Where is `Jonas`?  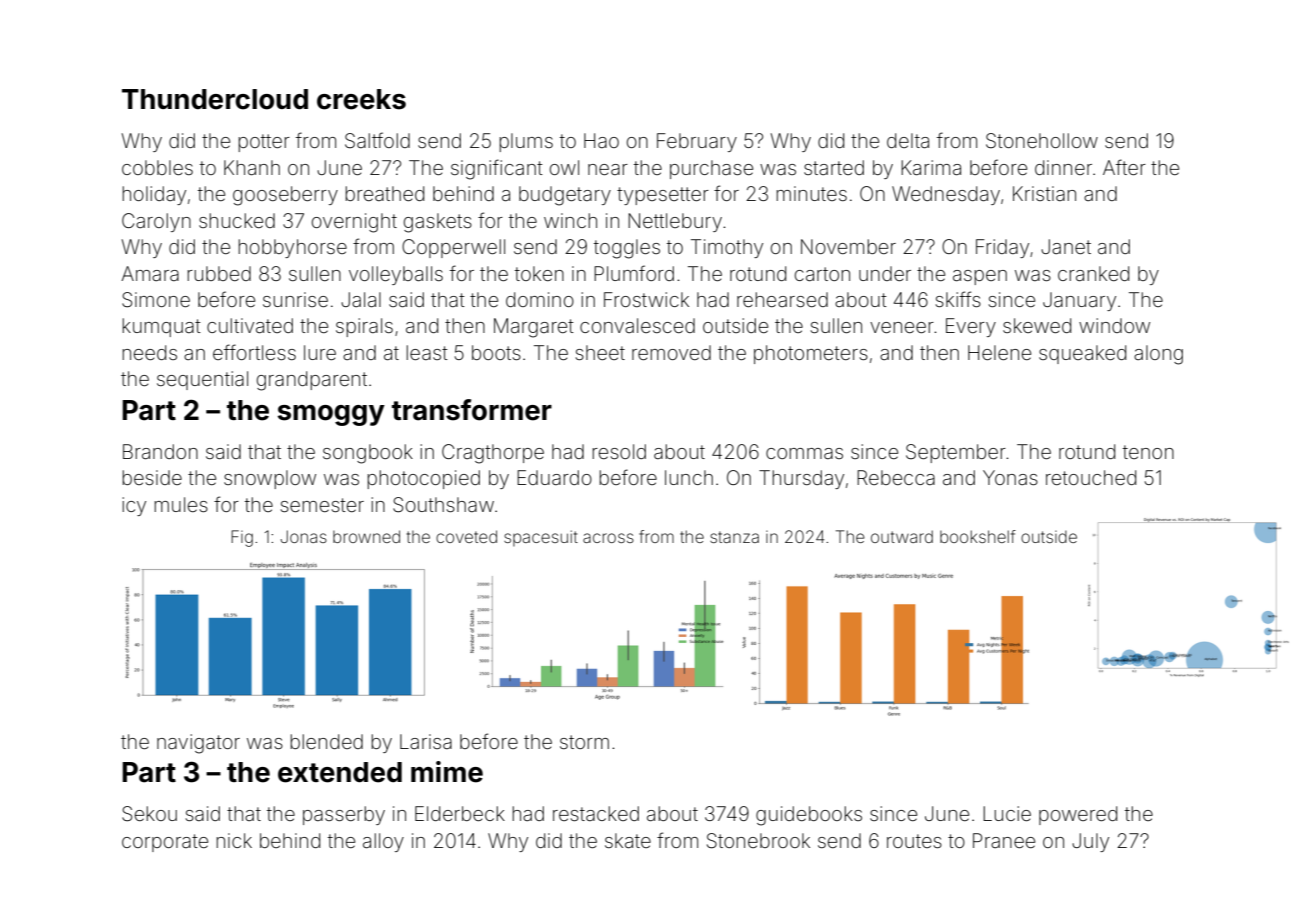
Jonas is located at coordinates (303, 536).
